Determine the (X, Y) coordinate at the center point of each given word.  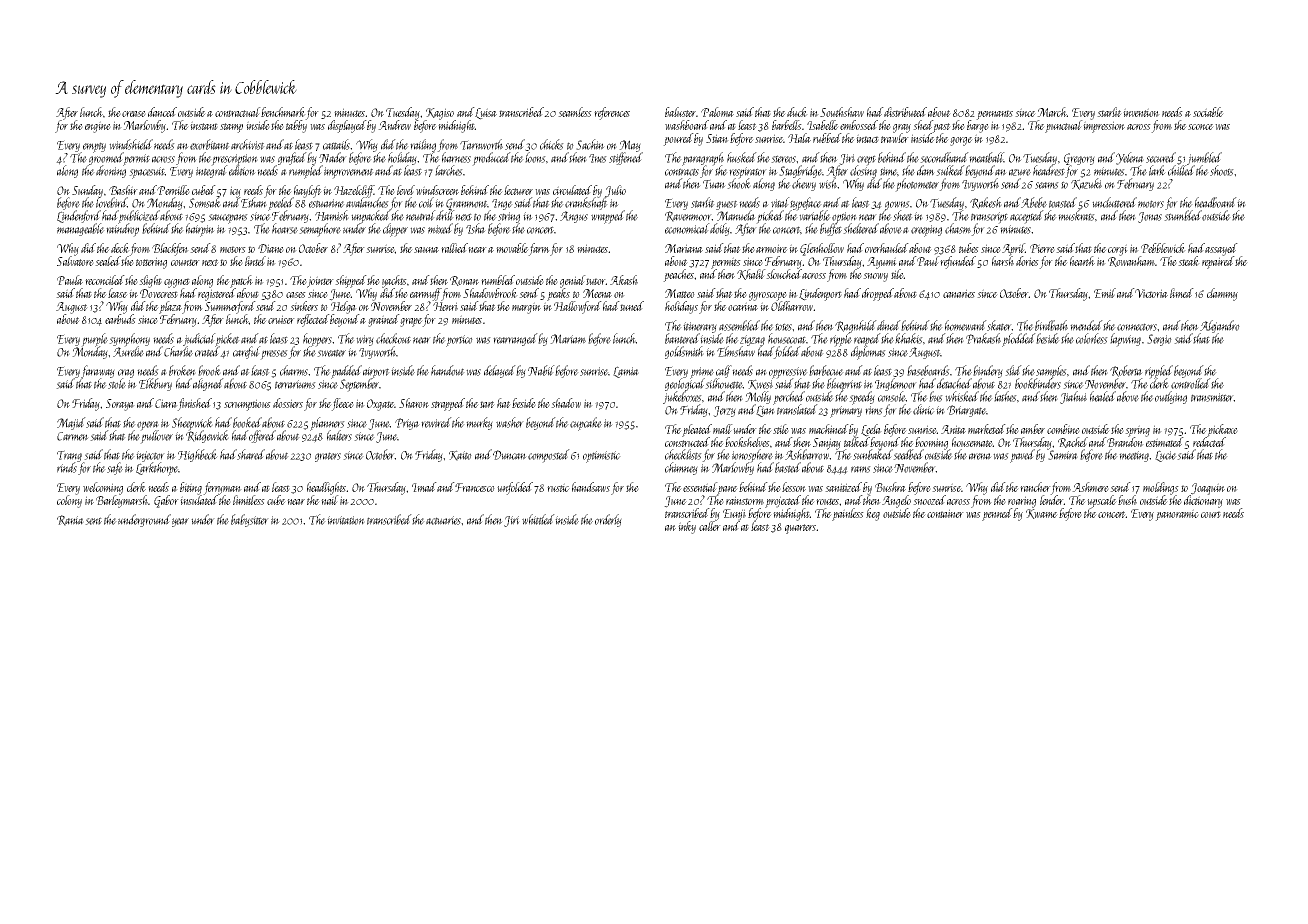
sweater (331, 353)
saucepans (228, 219)
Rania (70, 520)
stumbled (1183, 216)
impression (1104, 127)
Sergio (1159, 340)
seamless (575, 112)
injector (150, 457)
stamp (231, 128)
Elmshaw (736, 351)
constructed (687, 442)
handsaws (591, 487)
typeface (806, 204)
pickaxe (1222, 430)
